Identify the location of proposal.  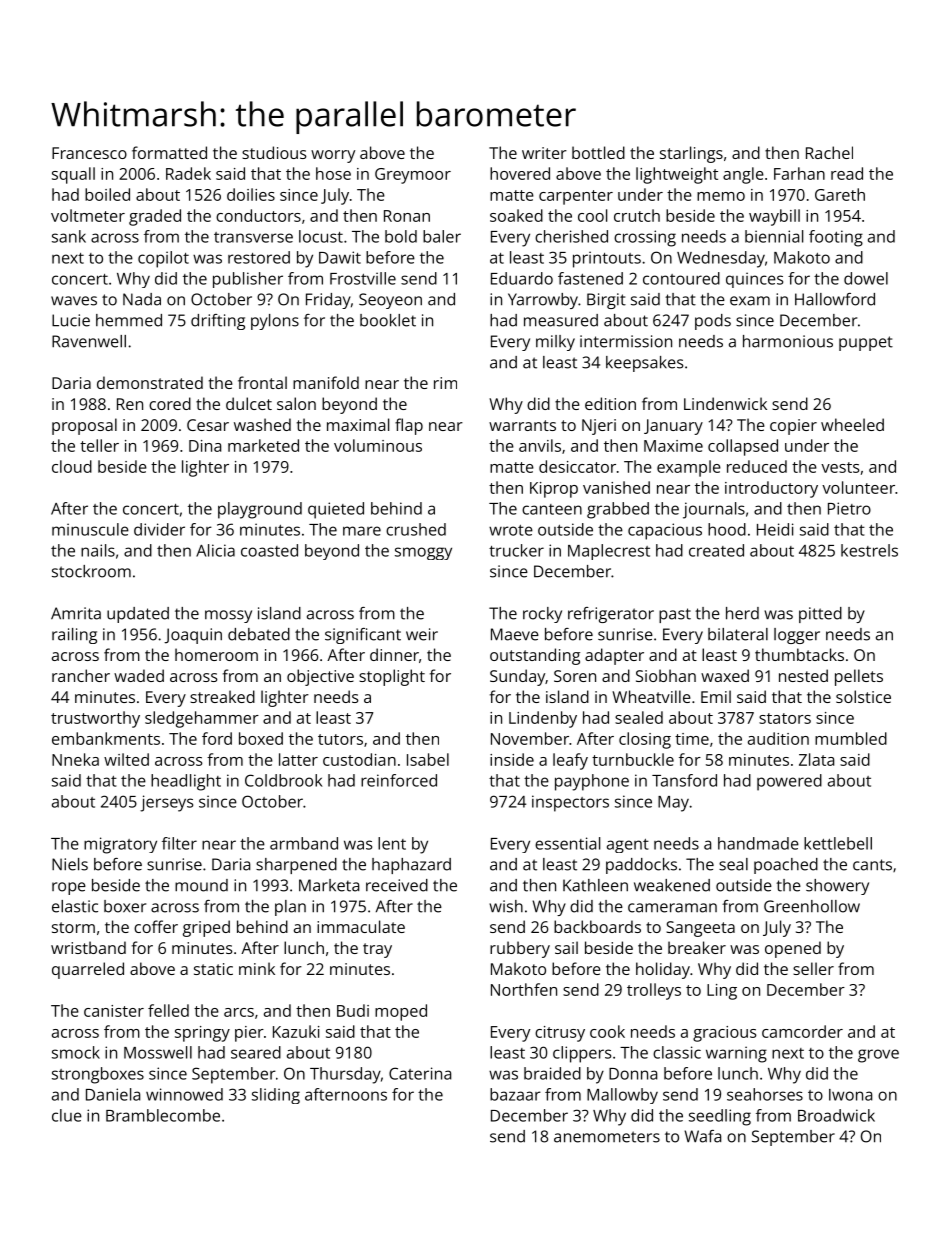
(84, 426).
